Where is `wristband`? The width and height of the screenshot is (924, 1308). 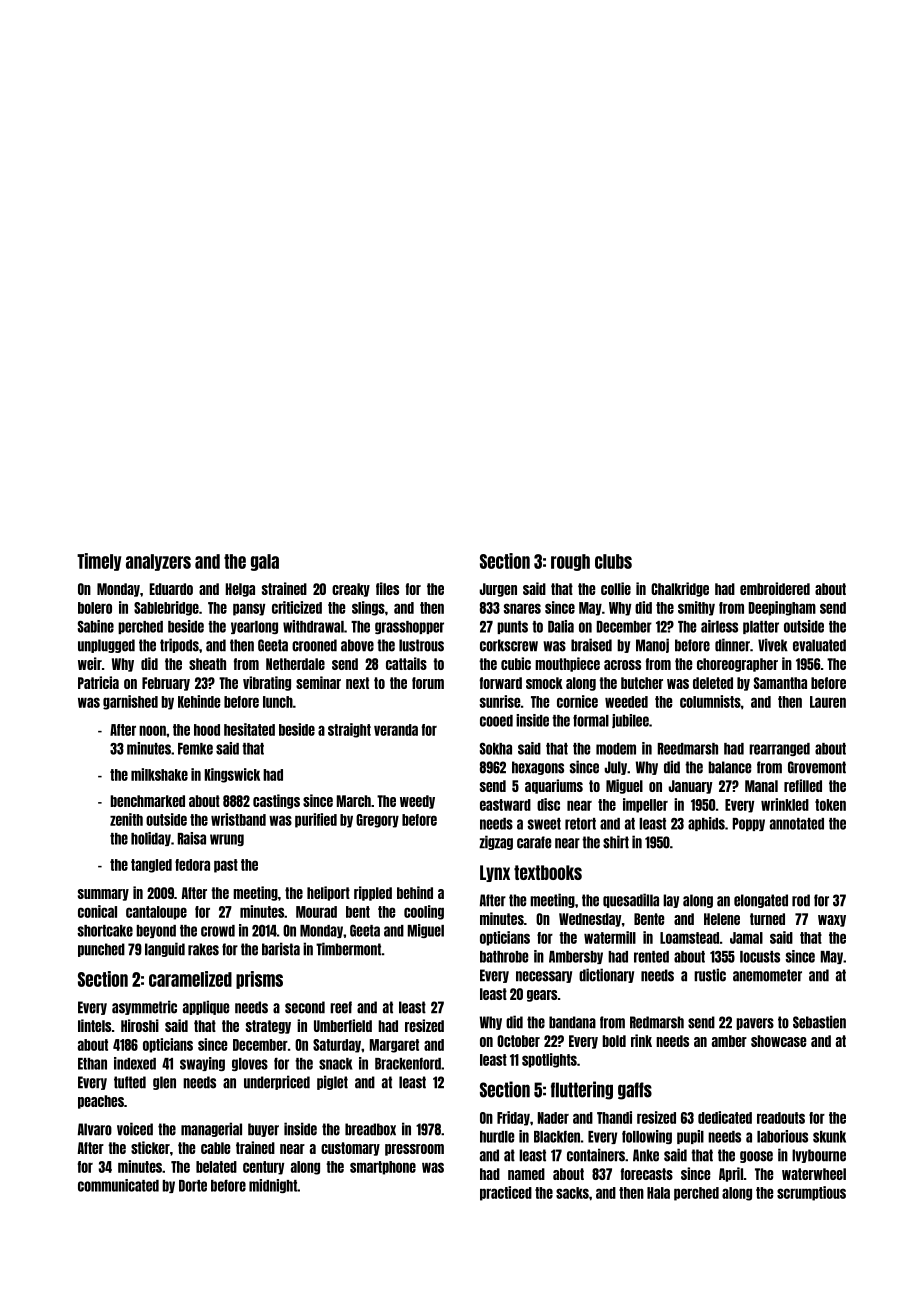 wristband is located at coordinates (238, 819).
